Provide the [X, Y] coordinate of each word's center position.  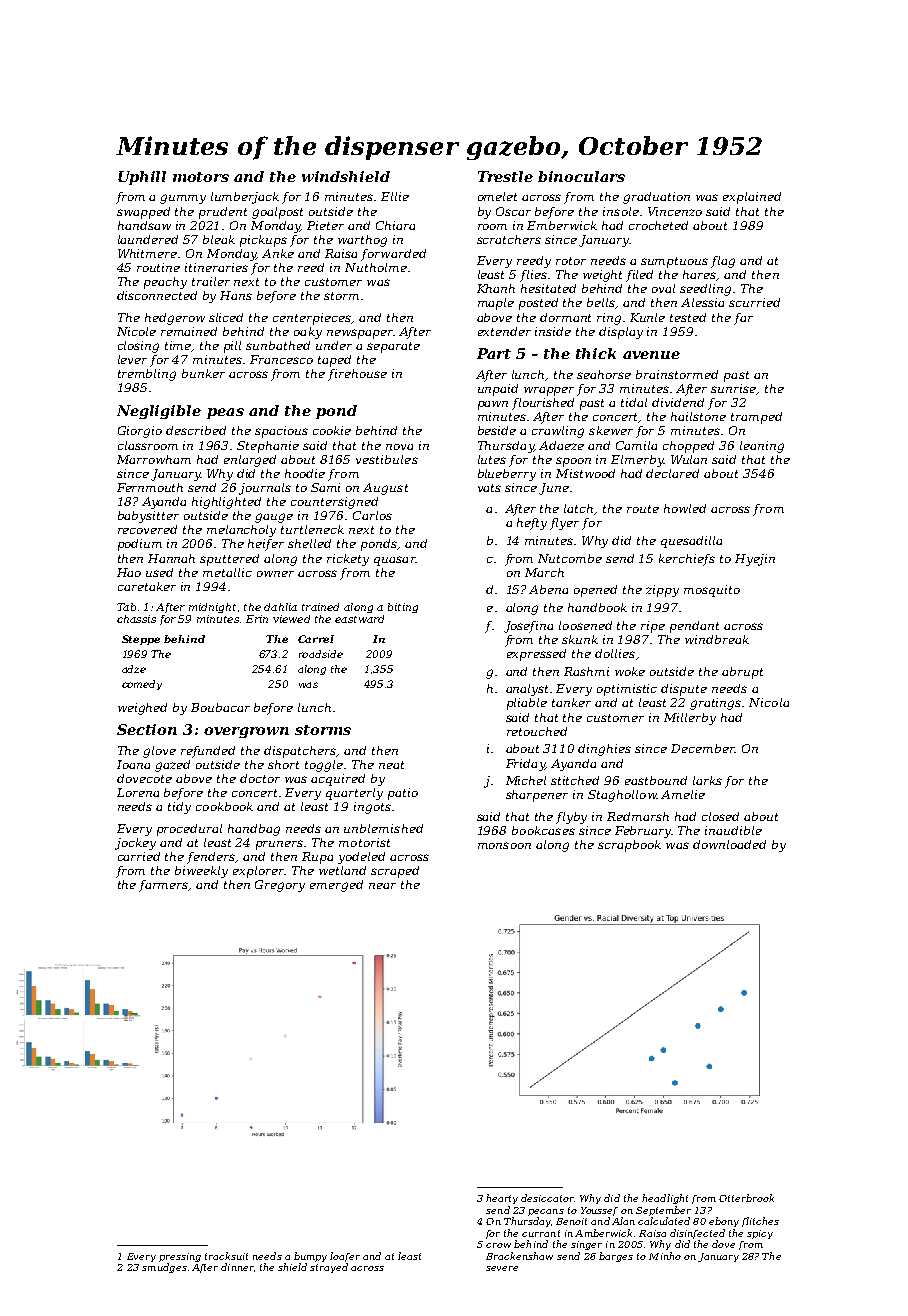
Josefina [528, 627]
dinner [237, 1267]
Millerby [690, 719]
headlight [665, 1199]
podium [140, 545]
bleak [219, 239]
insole [621, 211]
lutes [492, 459]
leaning [762, 447]
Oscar [513, 211]
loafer [345, 1257]
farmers [164, 886]
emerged [336, 886]
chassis [136, 619]
